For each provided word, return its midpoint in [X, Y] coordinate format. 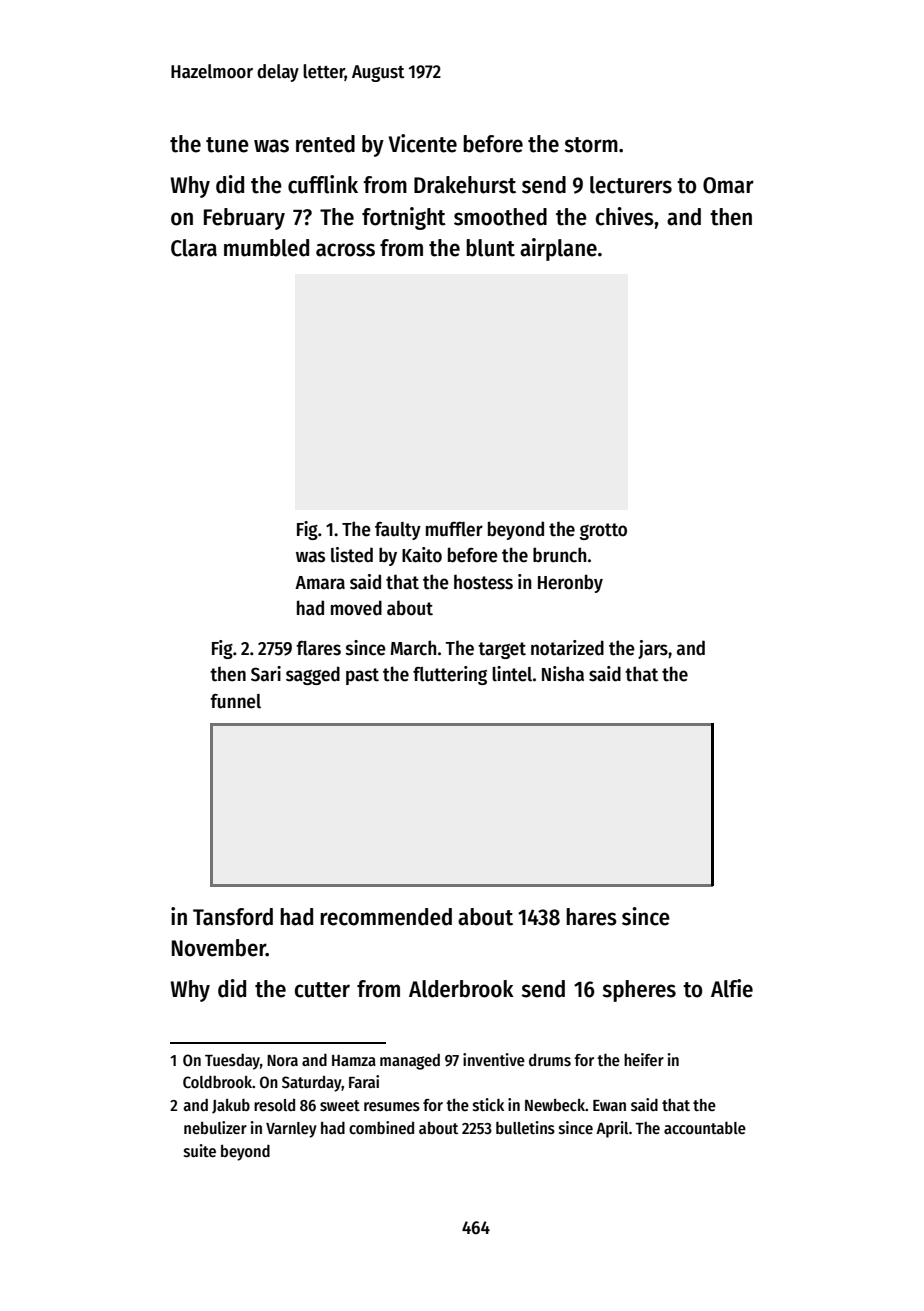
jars [653, 649]
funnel [235, 701]
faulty [398, 531]
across [345, 250]
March [413, 648]
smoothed [500, 217]
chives [625, 216]
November [219, 948]
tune [227, 145]
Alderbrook [461, 989]
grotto [603, 531]
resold [274, 1105]
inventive [494, 1059]
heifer [644, 1059]
